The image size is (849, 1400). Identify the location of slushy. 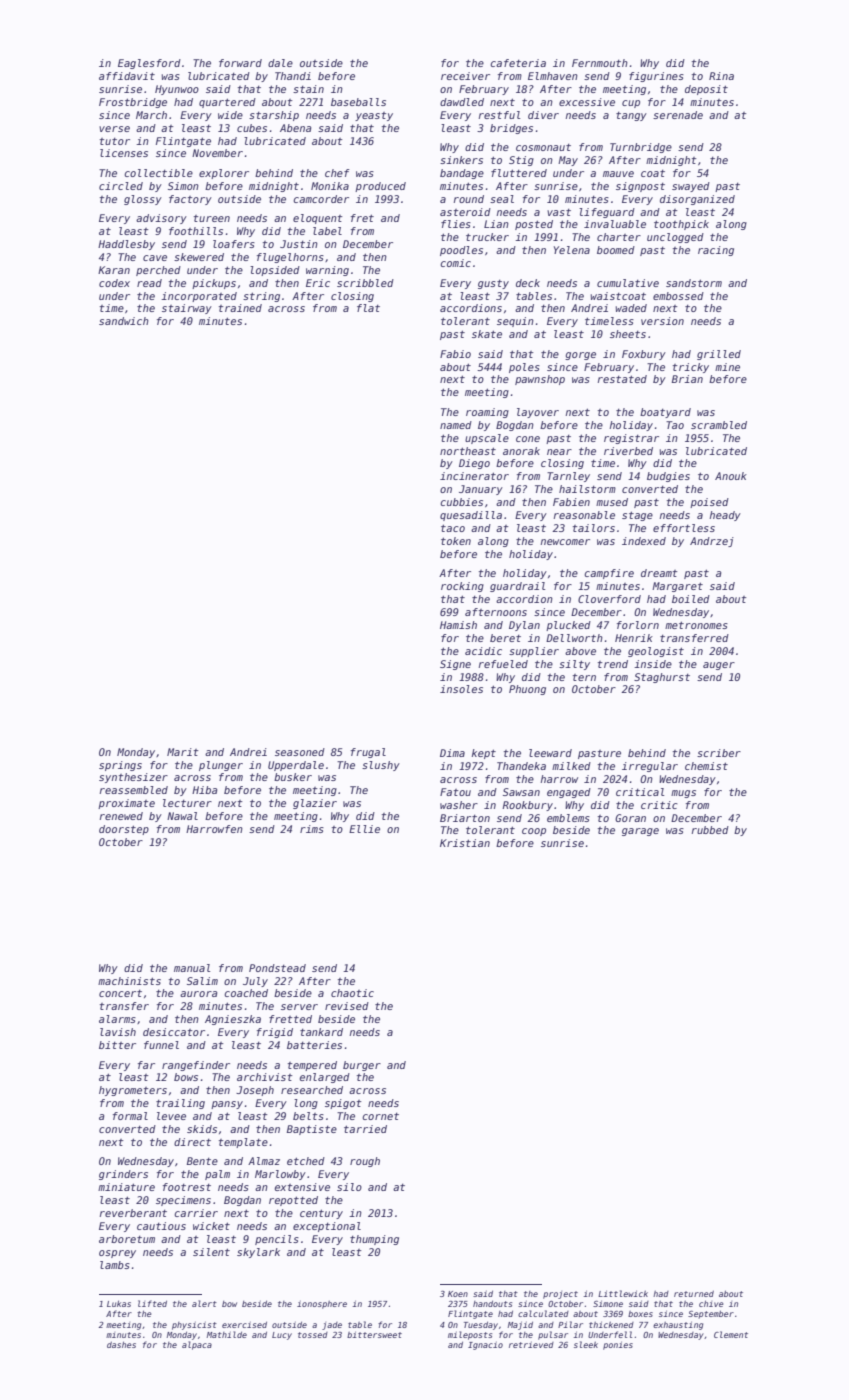
(381, 766).
